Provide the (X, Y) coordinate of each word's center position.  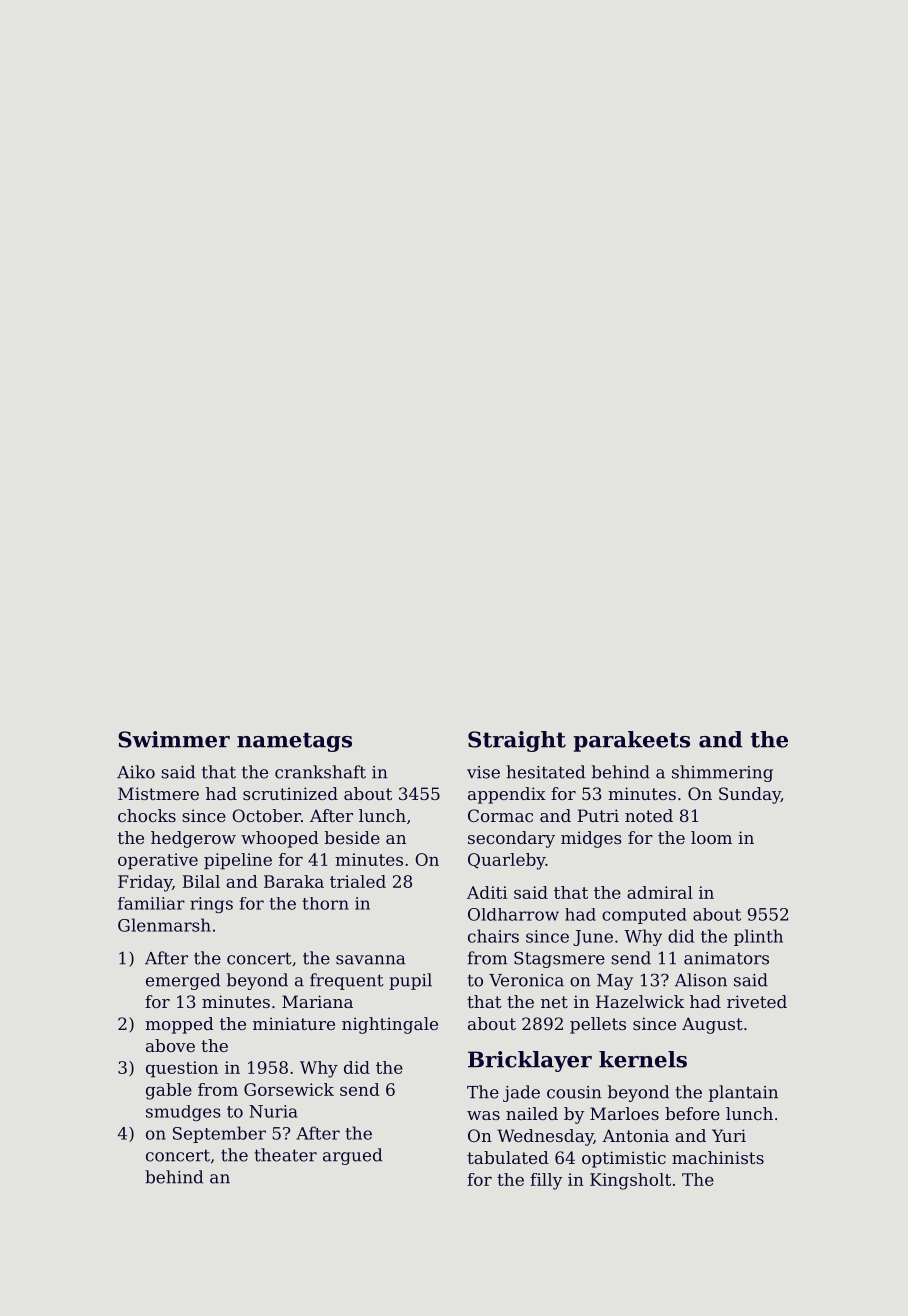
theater (285, 1155)
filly (546, 1181)
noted (649, 815)
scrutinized (290, 793)
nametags (294, 742)
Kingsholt (630, 1181)
